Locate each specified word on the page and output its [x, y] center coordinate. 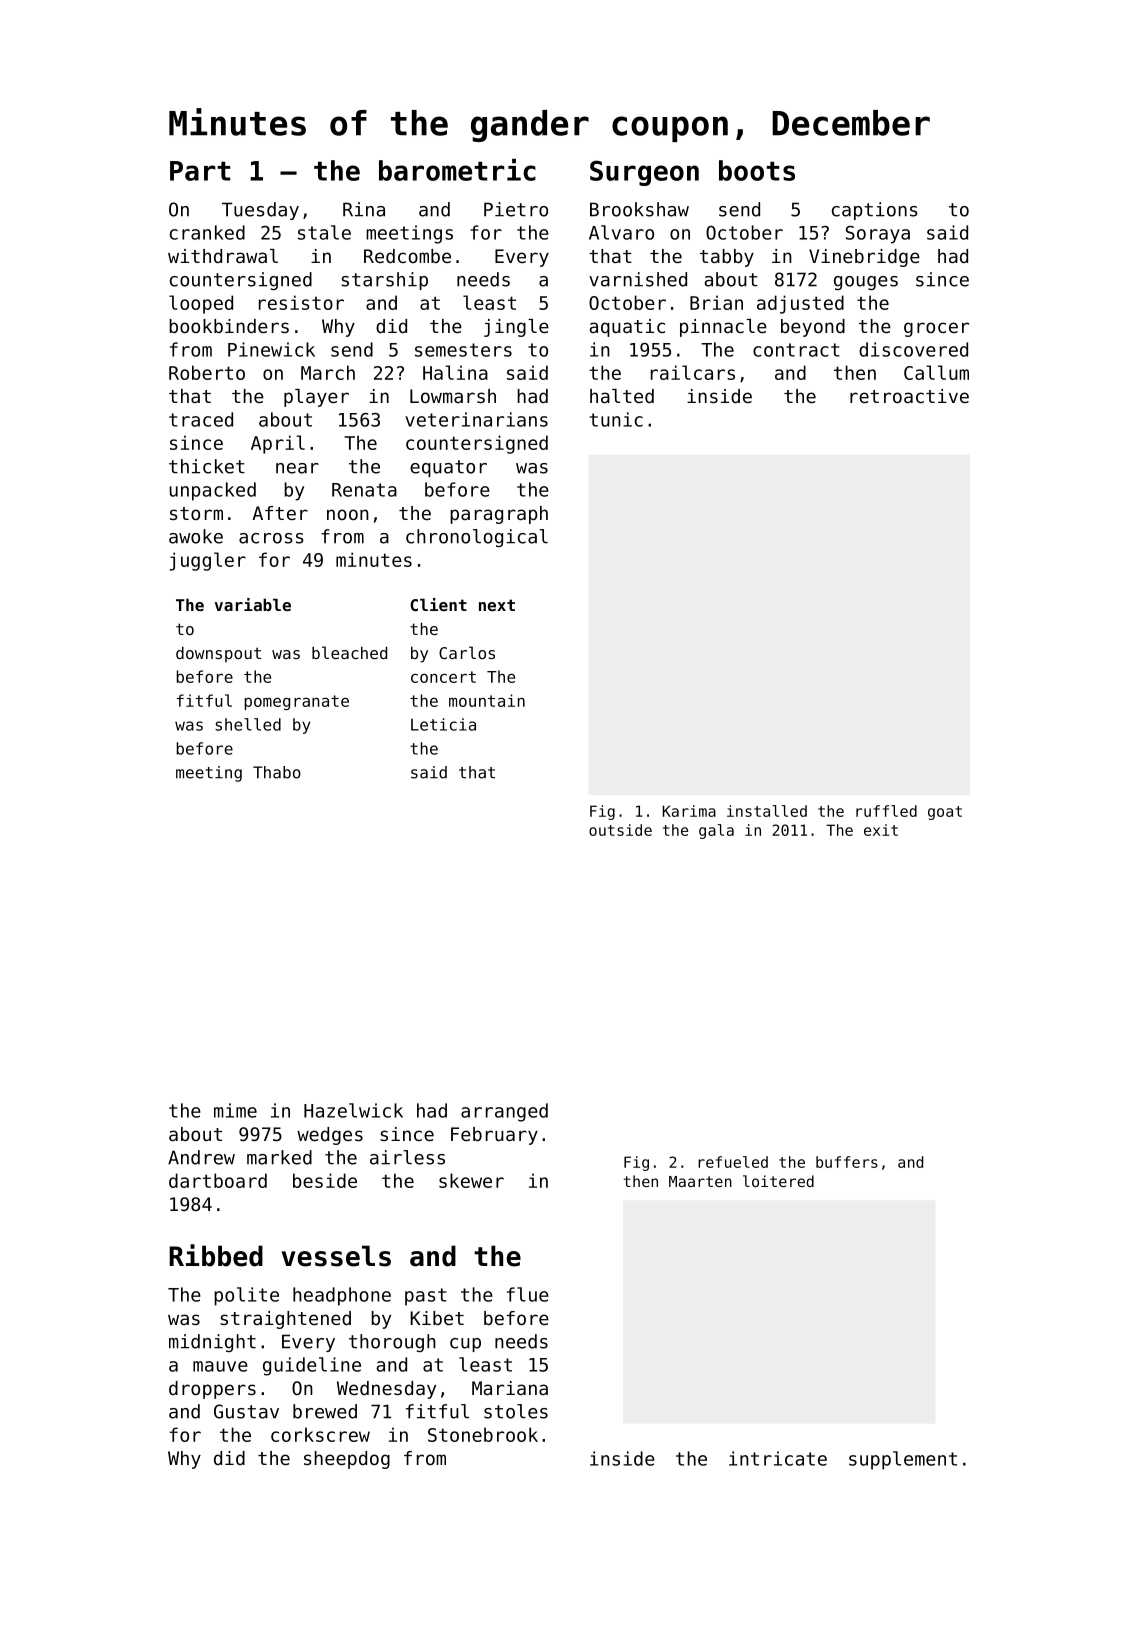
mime [235, 1110]
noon [348, 514]
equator [448, 468]
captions [875, 211]
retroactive [909, 396]
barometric [457, 170]
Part [200, 171]
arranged [504, 1112]
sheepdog [347, 1460]
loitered [778, 1181]
